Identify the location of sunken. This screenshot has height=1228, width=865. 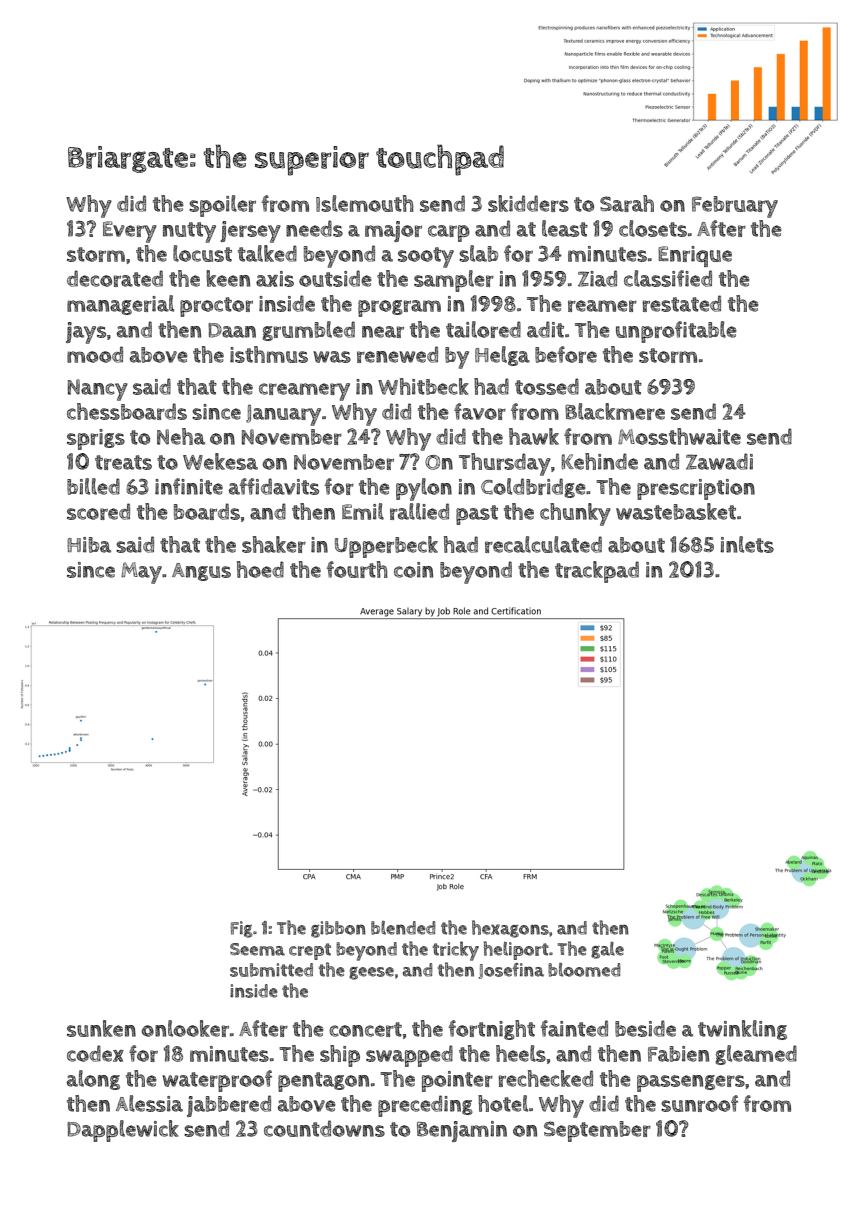
(101, 1028).
